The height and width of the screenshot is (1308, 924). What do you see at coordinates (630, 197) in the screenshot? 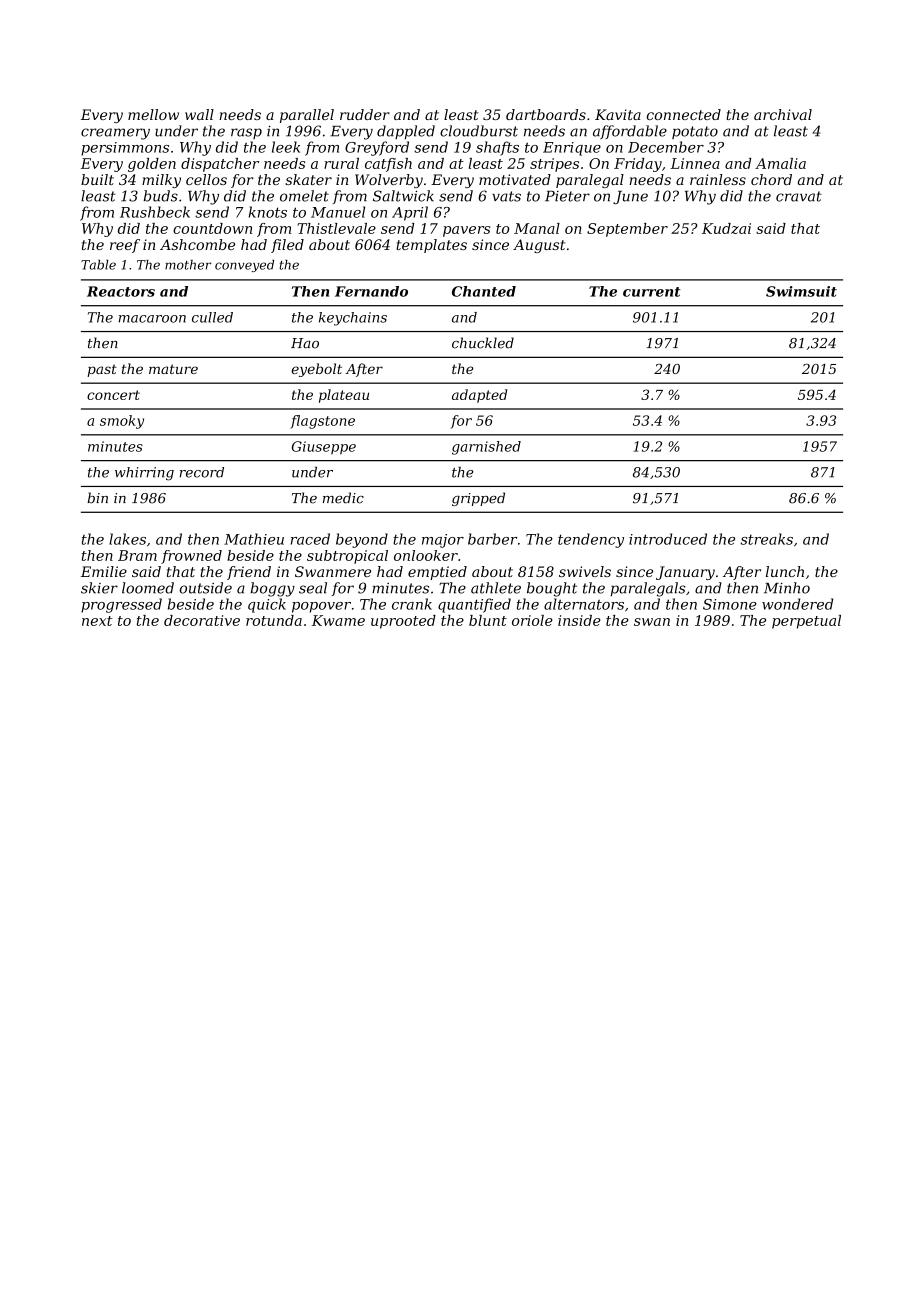
I see `June` at bounding box center [630, 197].
